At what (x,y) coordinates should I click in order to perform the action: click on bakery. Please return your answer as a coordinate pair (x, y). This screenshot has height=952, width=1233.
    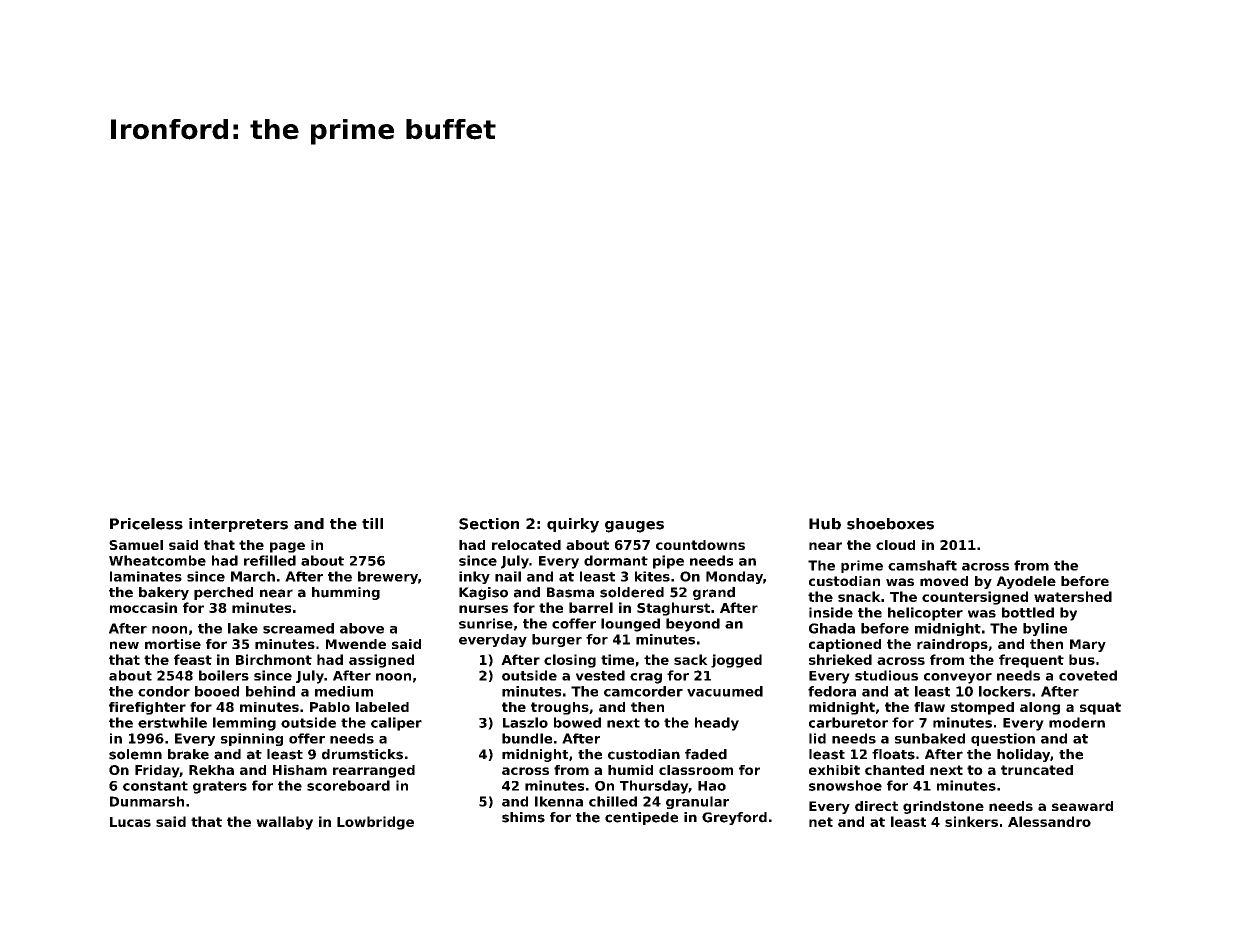
    Looking at the image, I should click on (164, 593).
